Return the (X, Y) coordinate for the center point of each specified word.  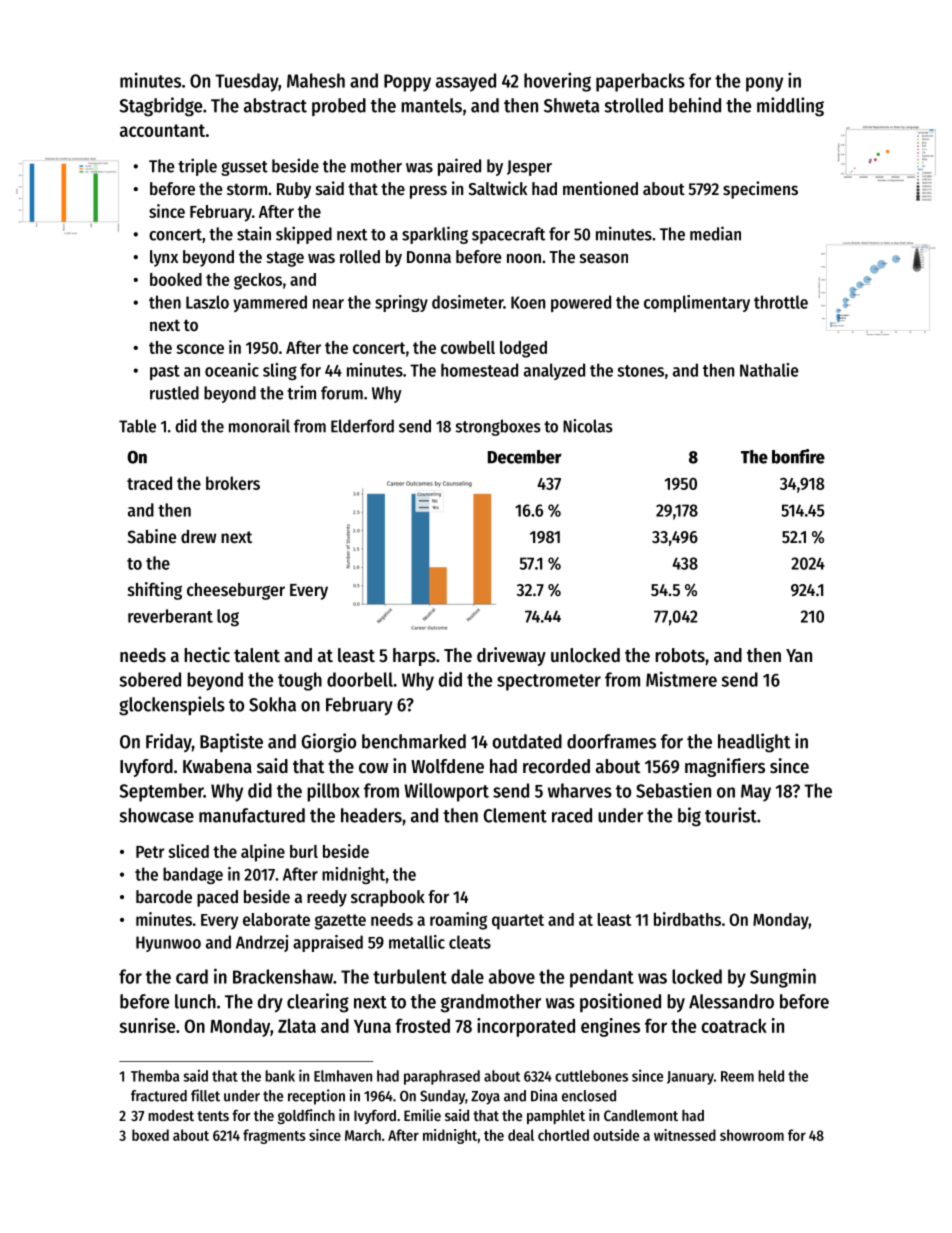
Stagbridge (160, 107)
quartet (518, 922)
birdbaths (687, 919)
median (715, 233)
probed (339, 107)
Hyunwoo (168, 944)
